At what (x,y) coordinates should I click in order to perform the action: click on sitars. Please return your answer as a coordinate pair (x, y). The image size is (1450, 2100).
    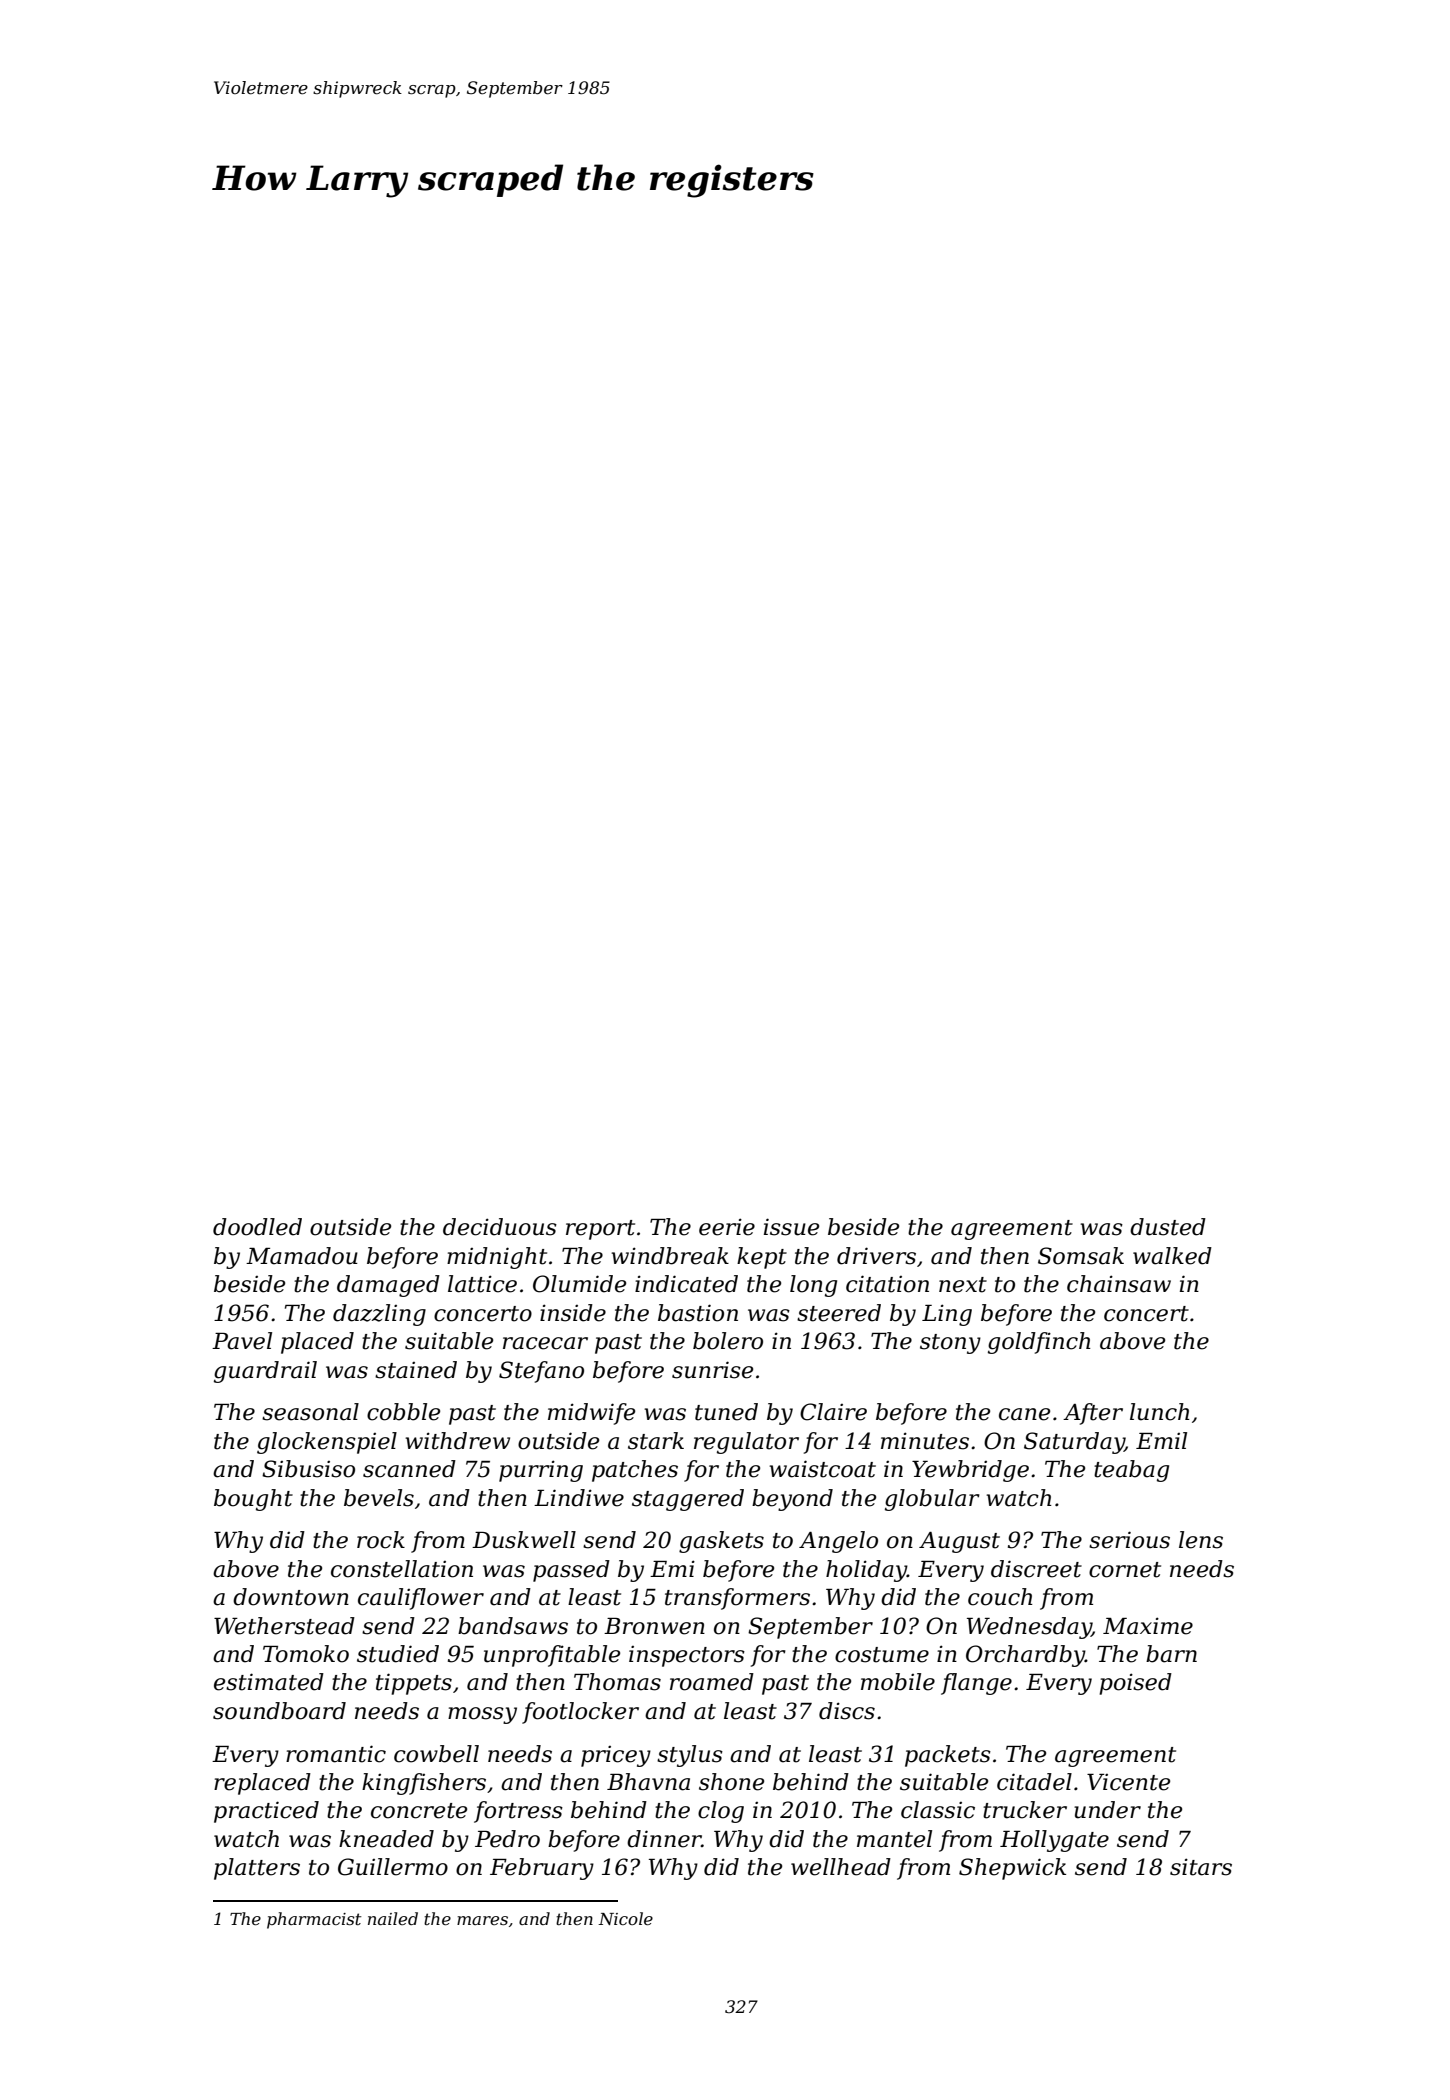
    Looking at the image, I should click on (1201, 1867).
